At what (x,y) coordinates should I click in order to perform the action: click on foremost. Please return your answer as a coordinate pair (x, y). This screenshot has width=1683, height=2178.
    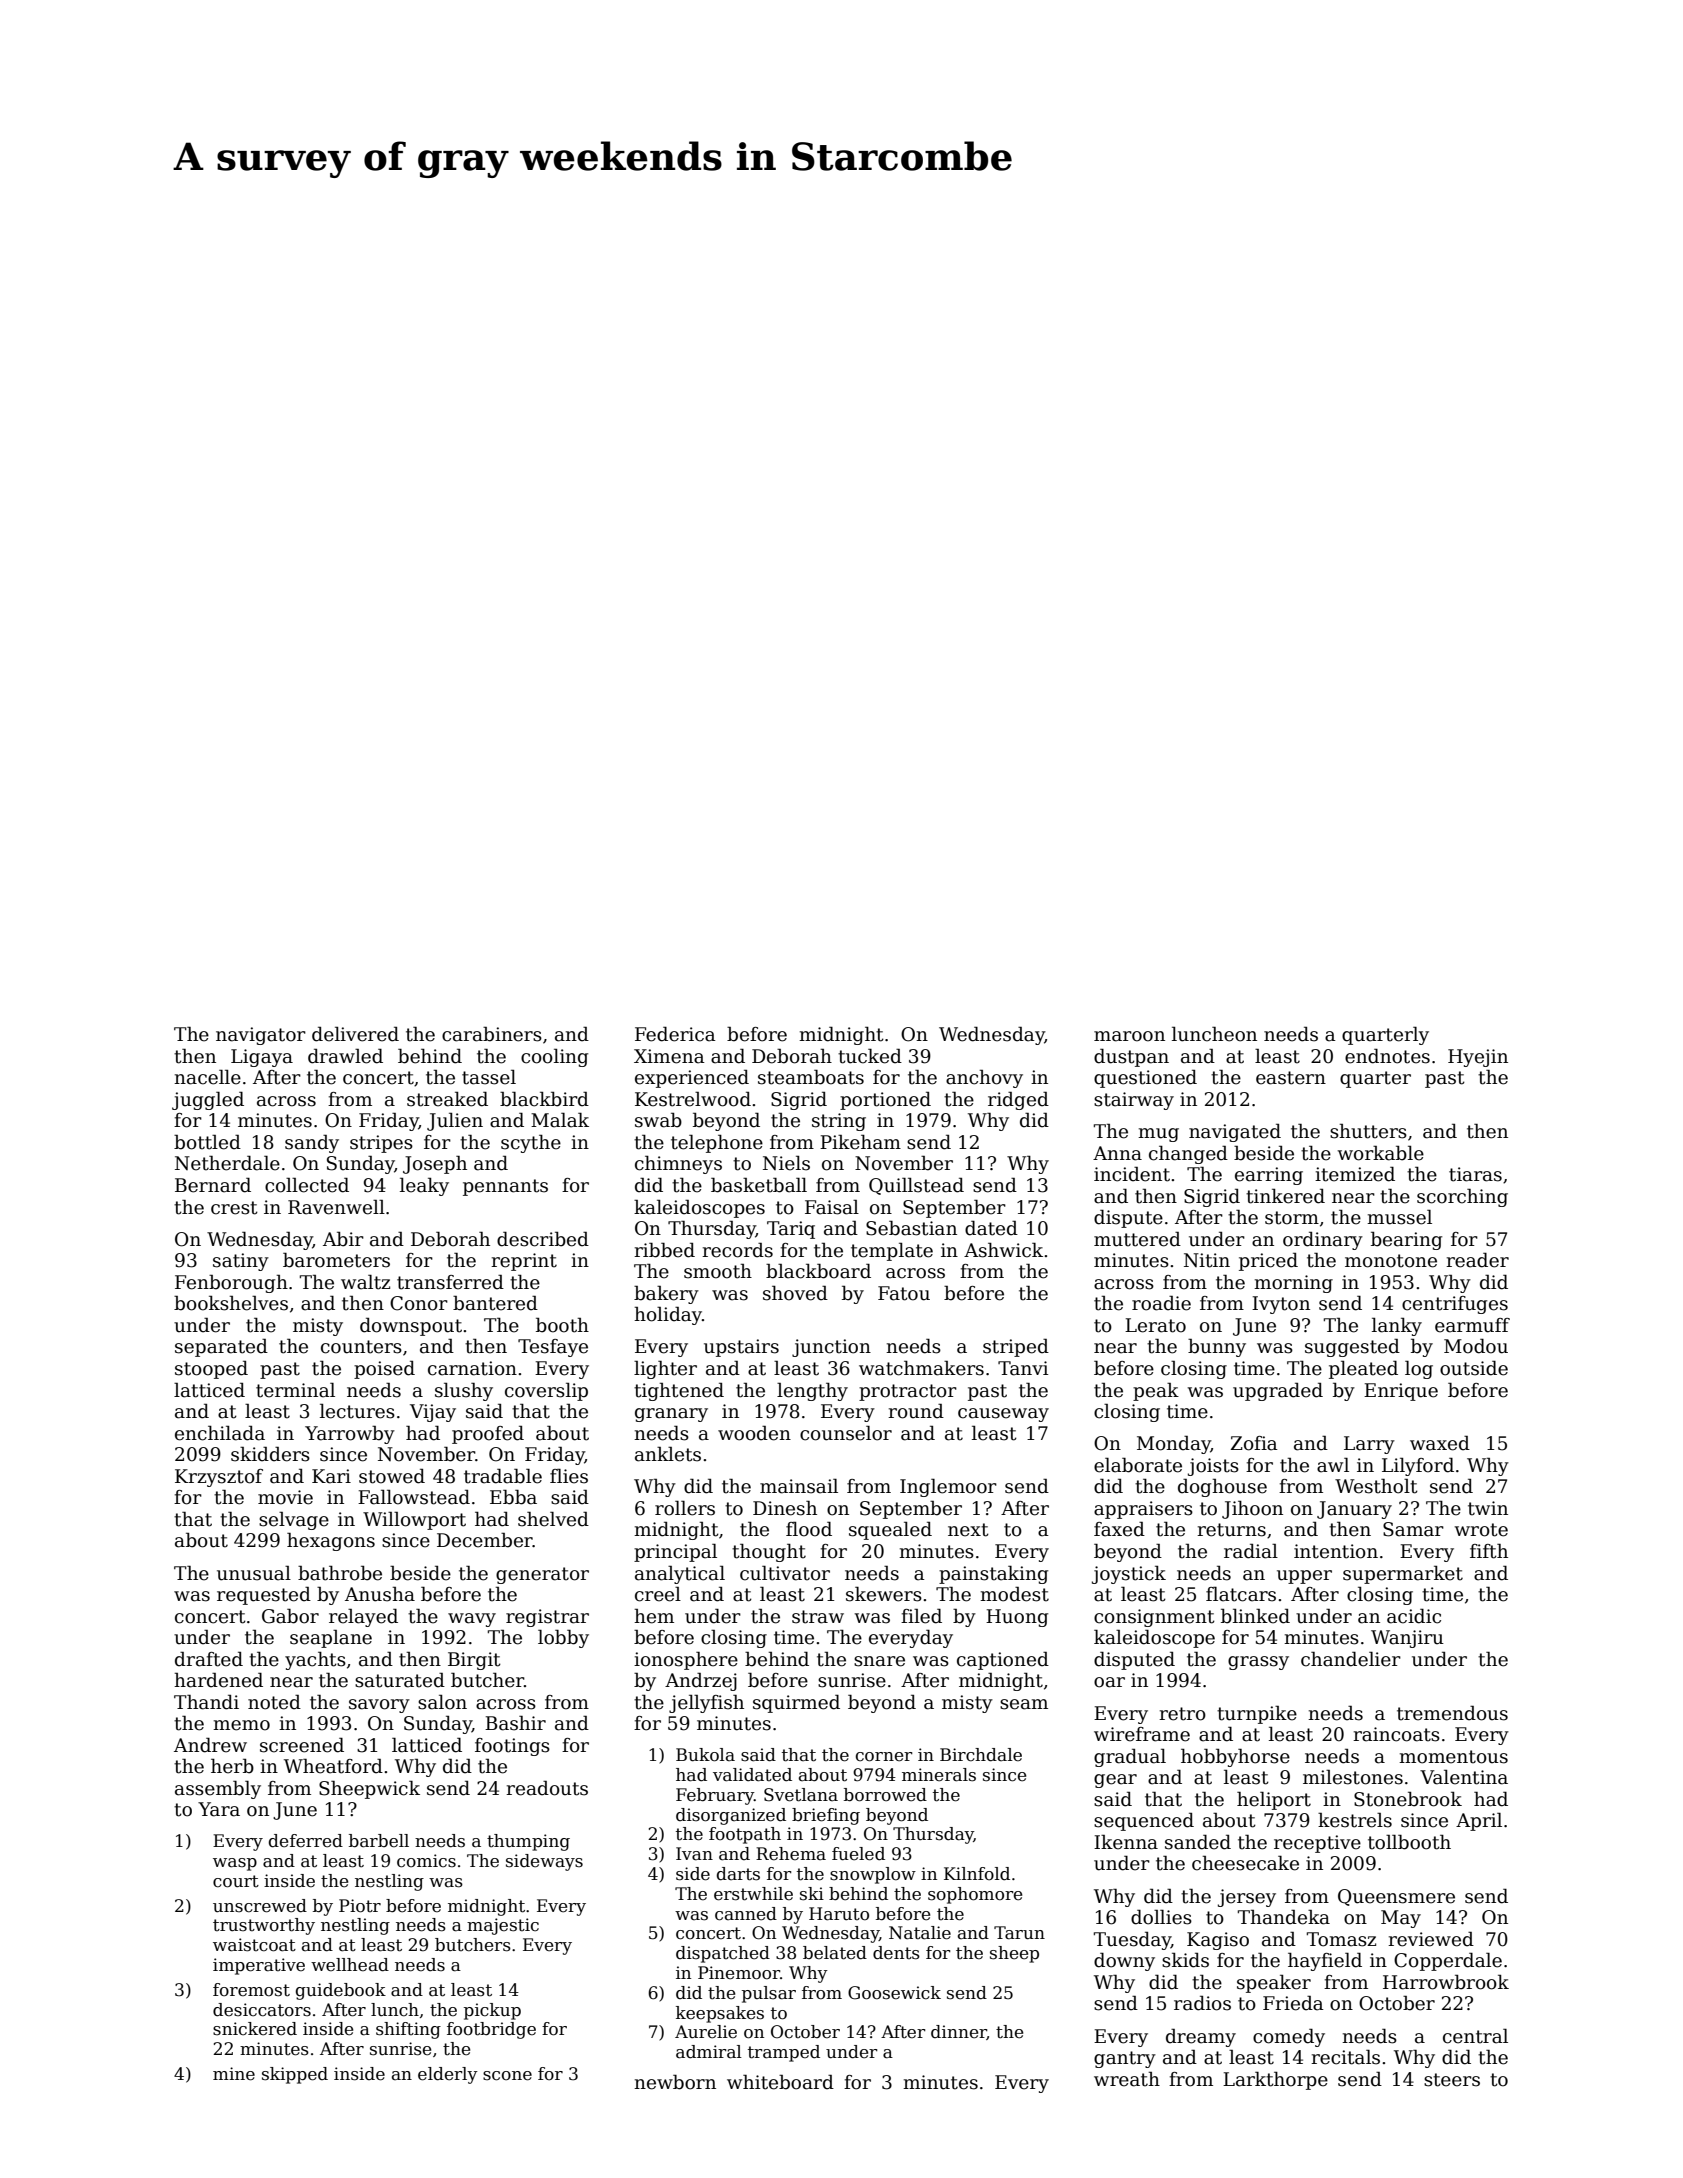
    Looking at the image, I should click on (251, 1990).
